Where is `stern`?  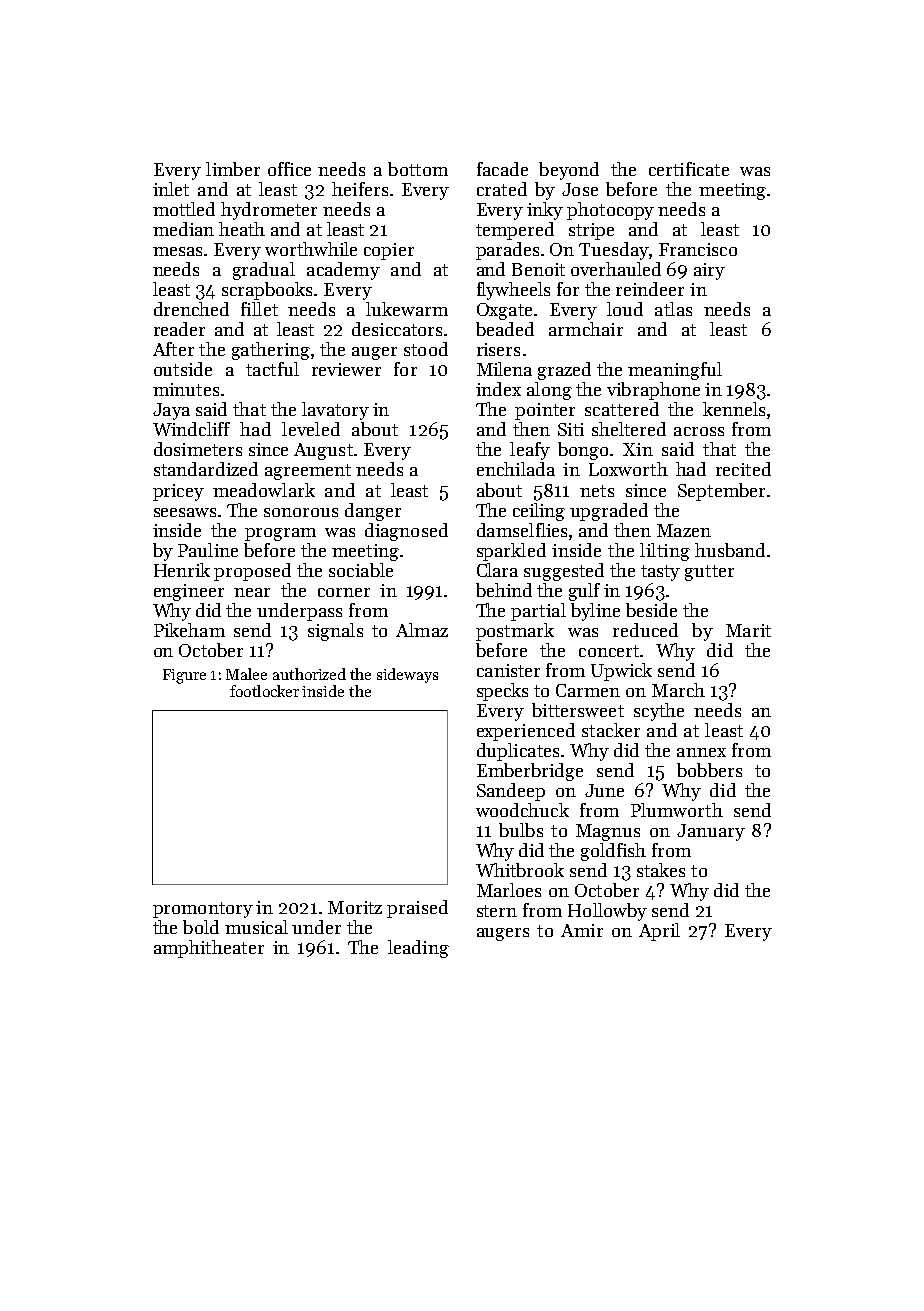
stern is located at coordinates (497, 911).
